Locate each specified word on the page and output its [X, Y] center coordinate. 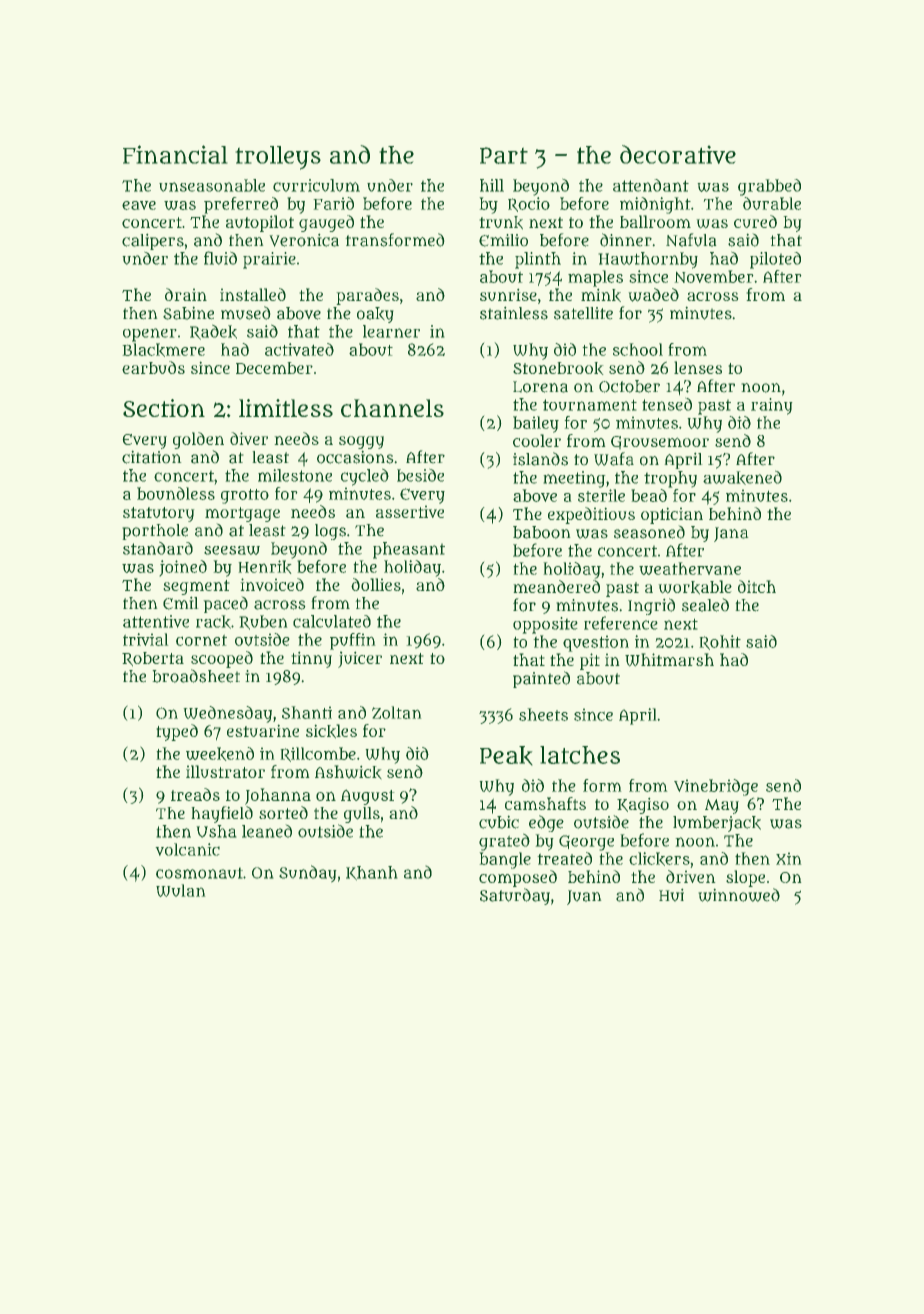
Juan [584, 897]
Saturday [515, 896]
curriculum [316, 185]
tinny [312, 660]
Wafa [614, 459]
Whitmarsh [669, 659]
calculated [332, 621]
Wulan [180, 890]
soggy [361, 442]
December [274, 368]
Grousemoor [660, 442]
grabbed [769, 187]
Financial [175, 154]
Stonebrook [558, 368]
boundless [176, 493]
